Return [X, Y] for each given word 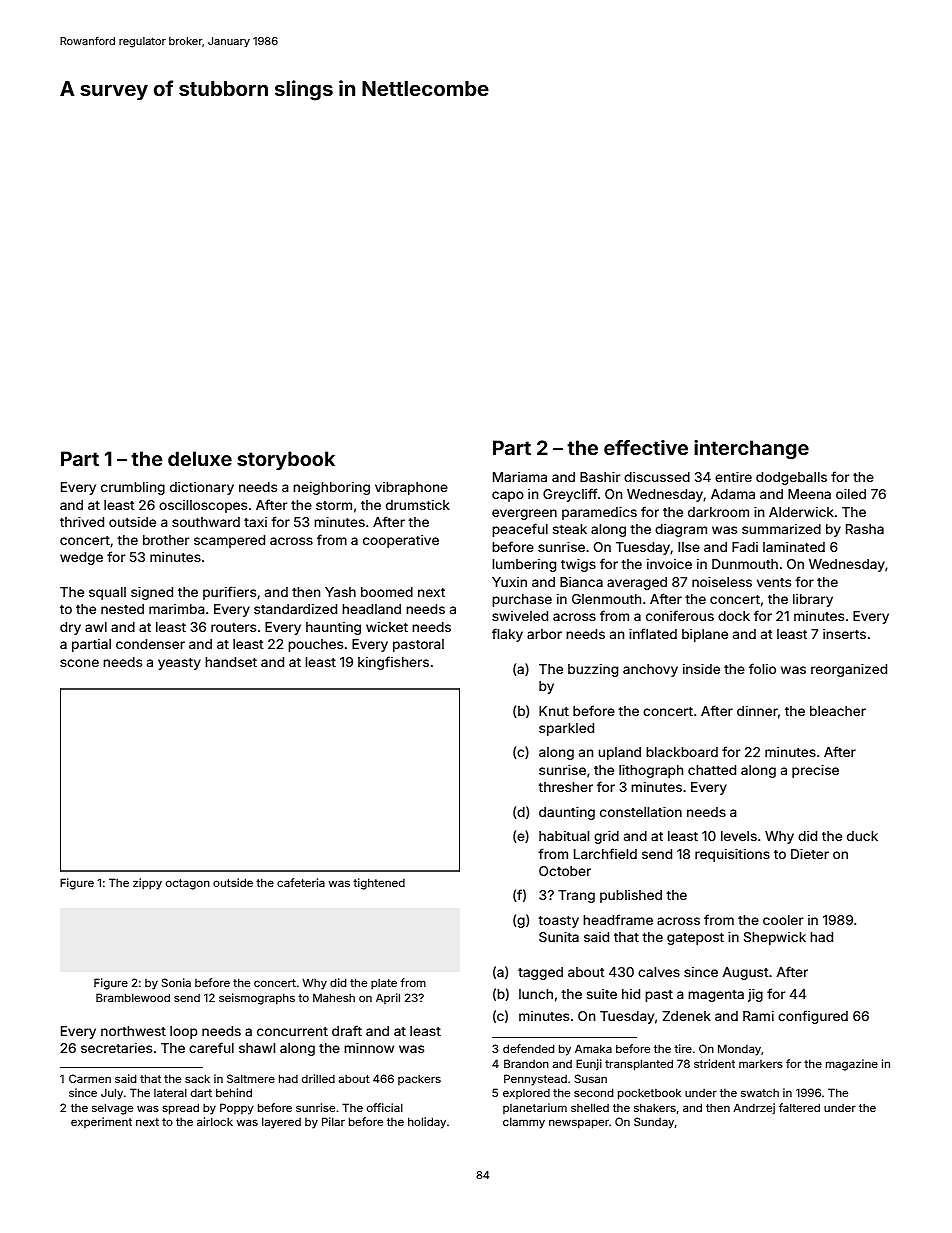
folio [762, 668]
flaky [507, 635]
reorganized [849, 670]
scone [79, 663]
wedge [81, 558]
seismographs [257, 999]
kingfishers [393, 663]
